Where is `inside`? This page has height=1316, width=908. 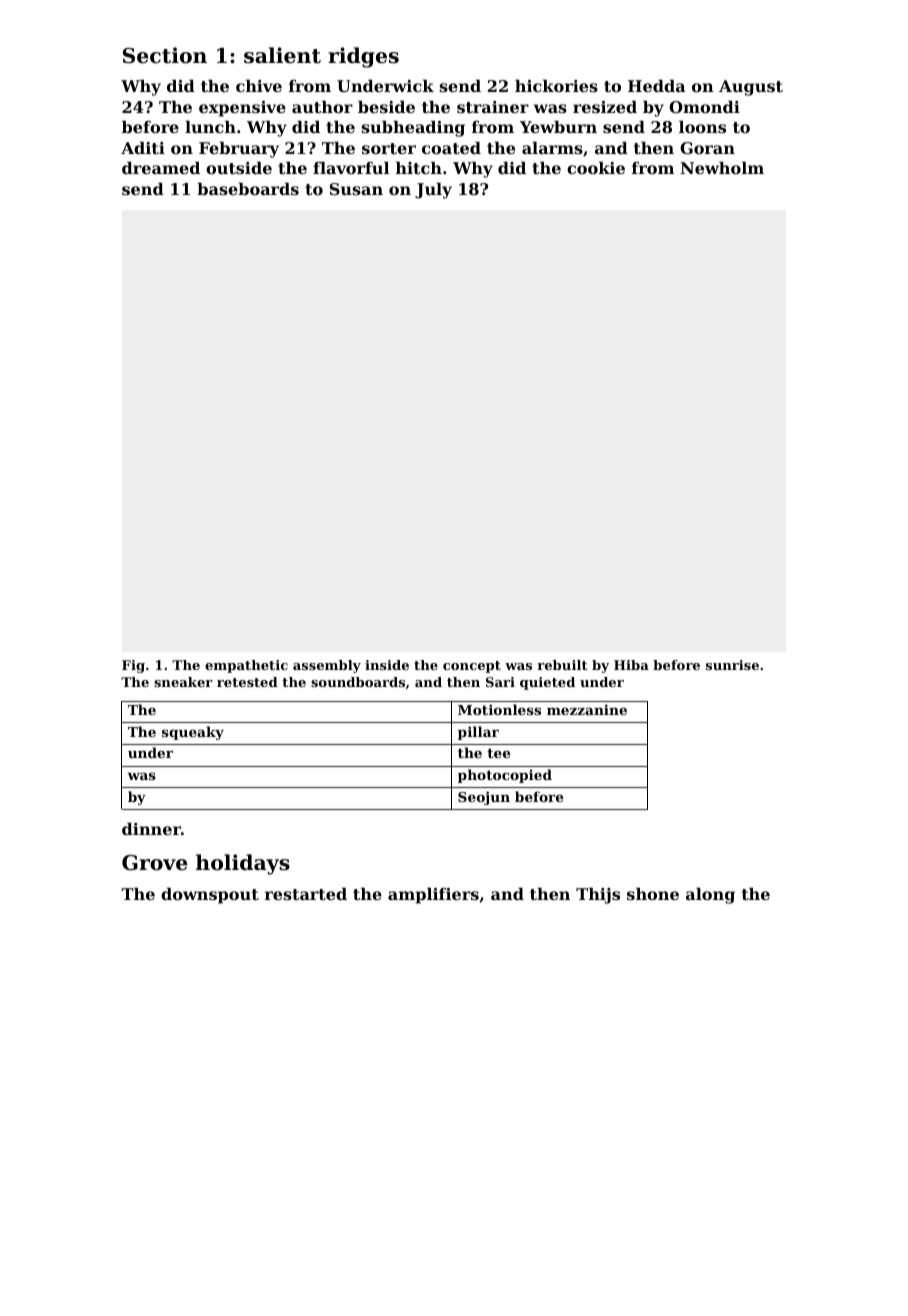 inside is located at coordinates (387, 665).
